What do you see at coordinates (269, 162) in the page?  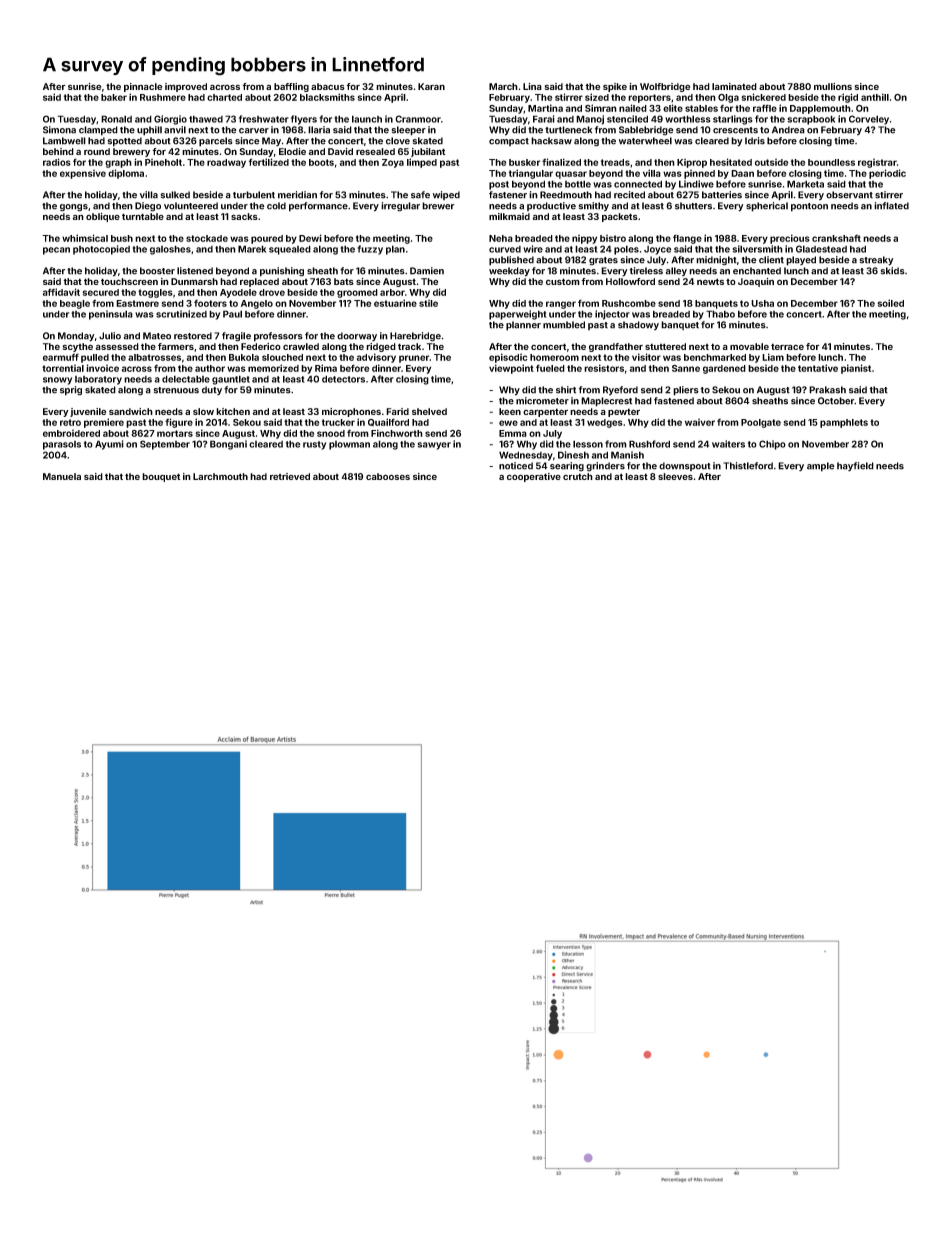 I see `fertilized` at bounding box center [269, 162].
